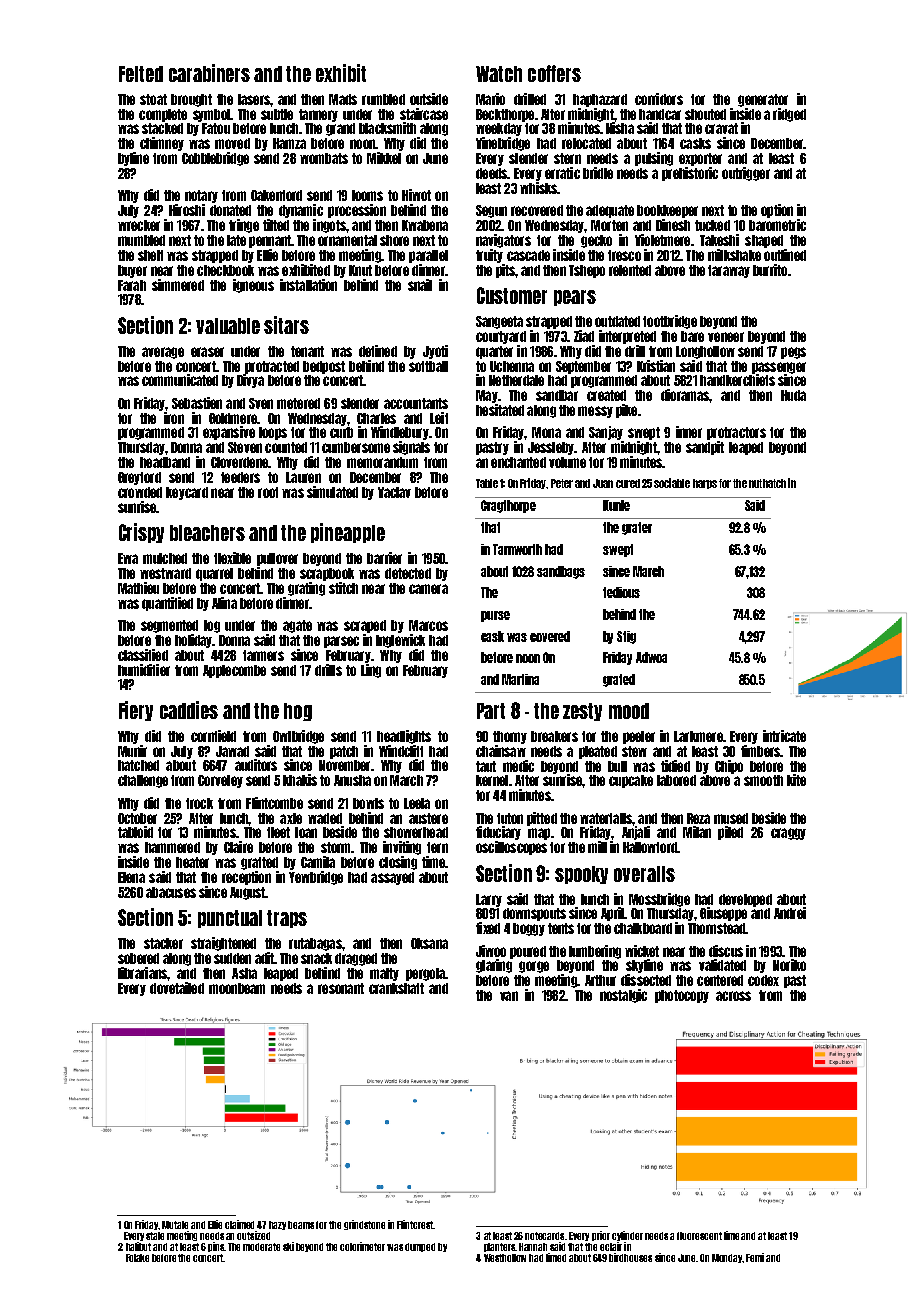 The width and height of the page is (924, 1308). What do you see at coordinates (505, 1258) in the page?
I see `Westhollow` at bounding box center [505, 1258].
